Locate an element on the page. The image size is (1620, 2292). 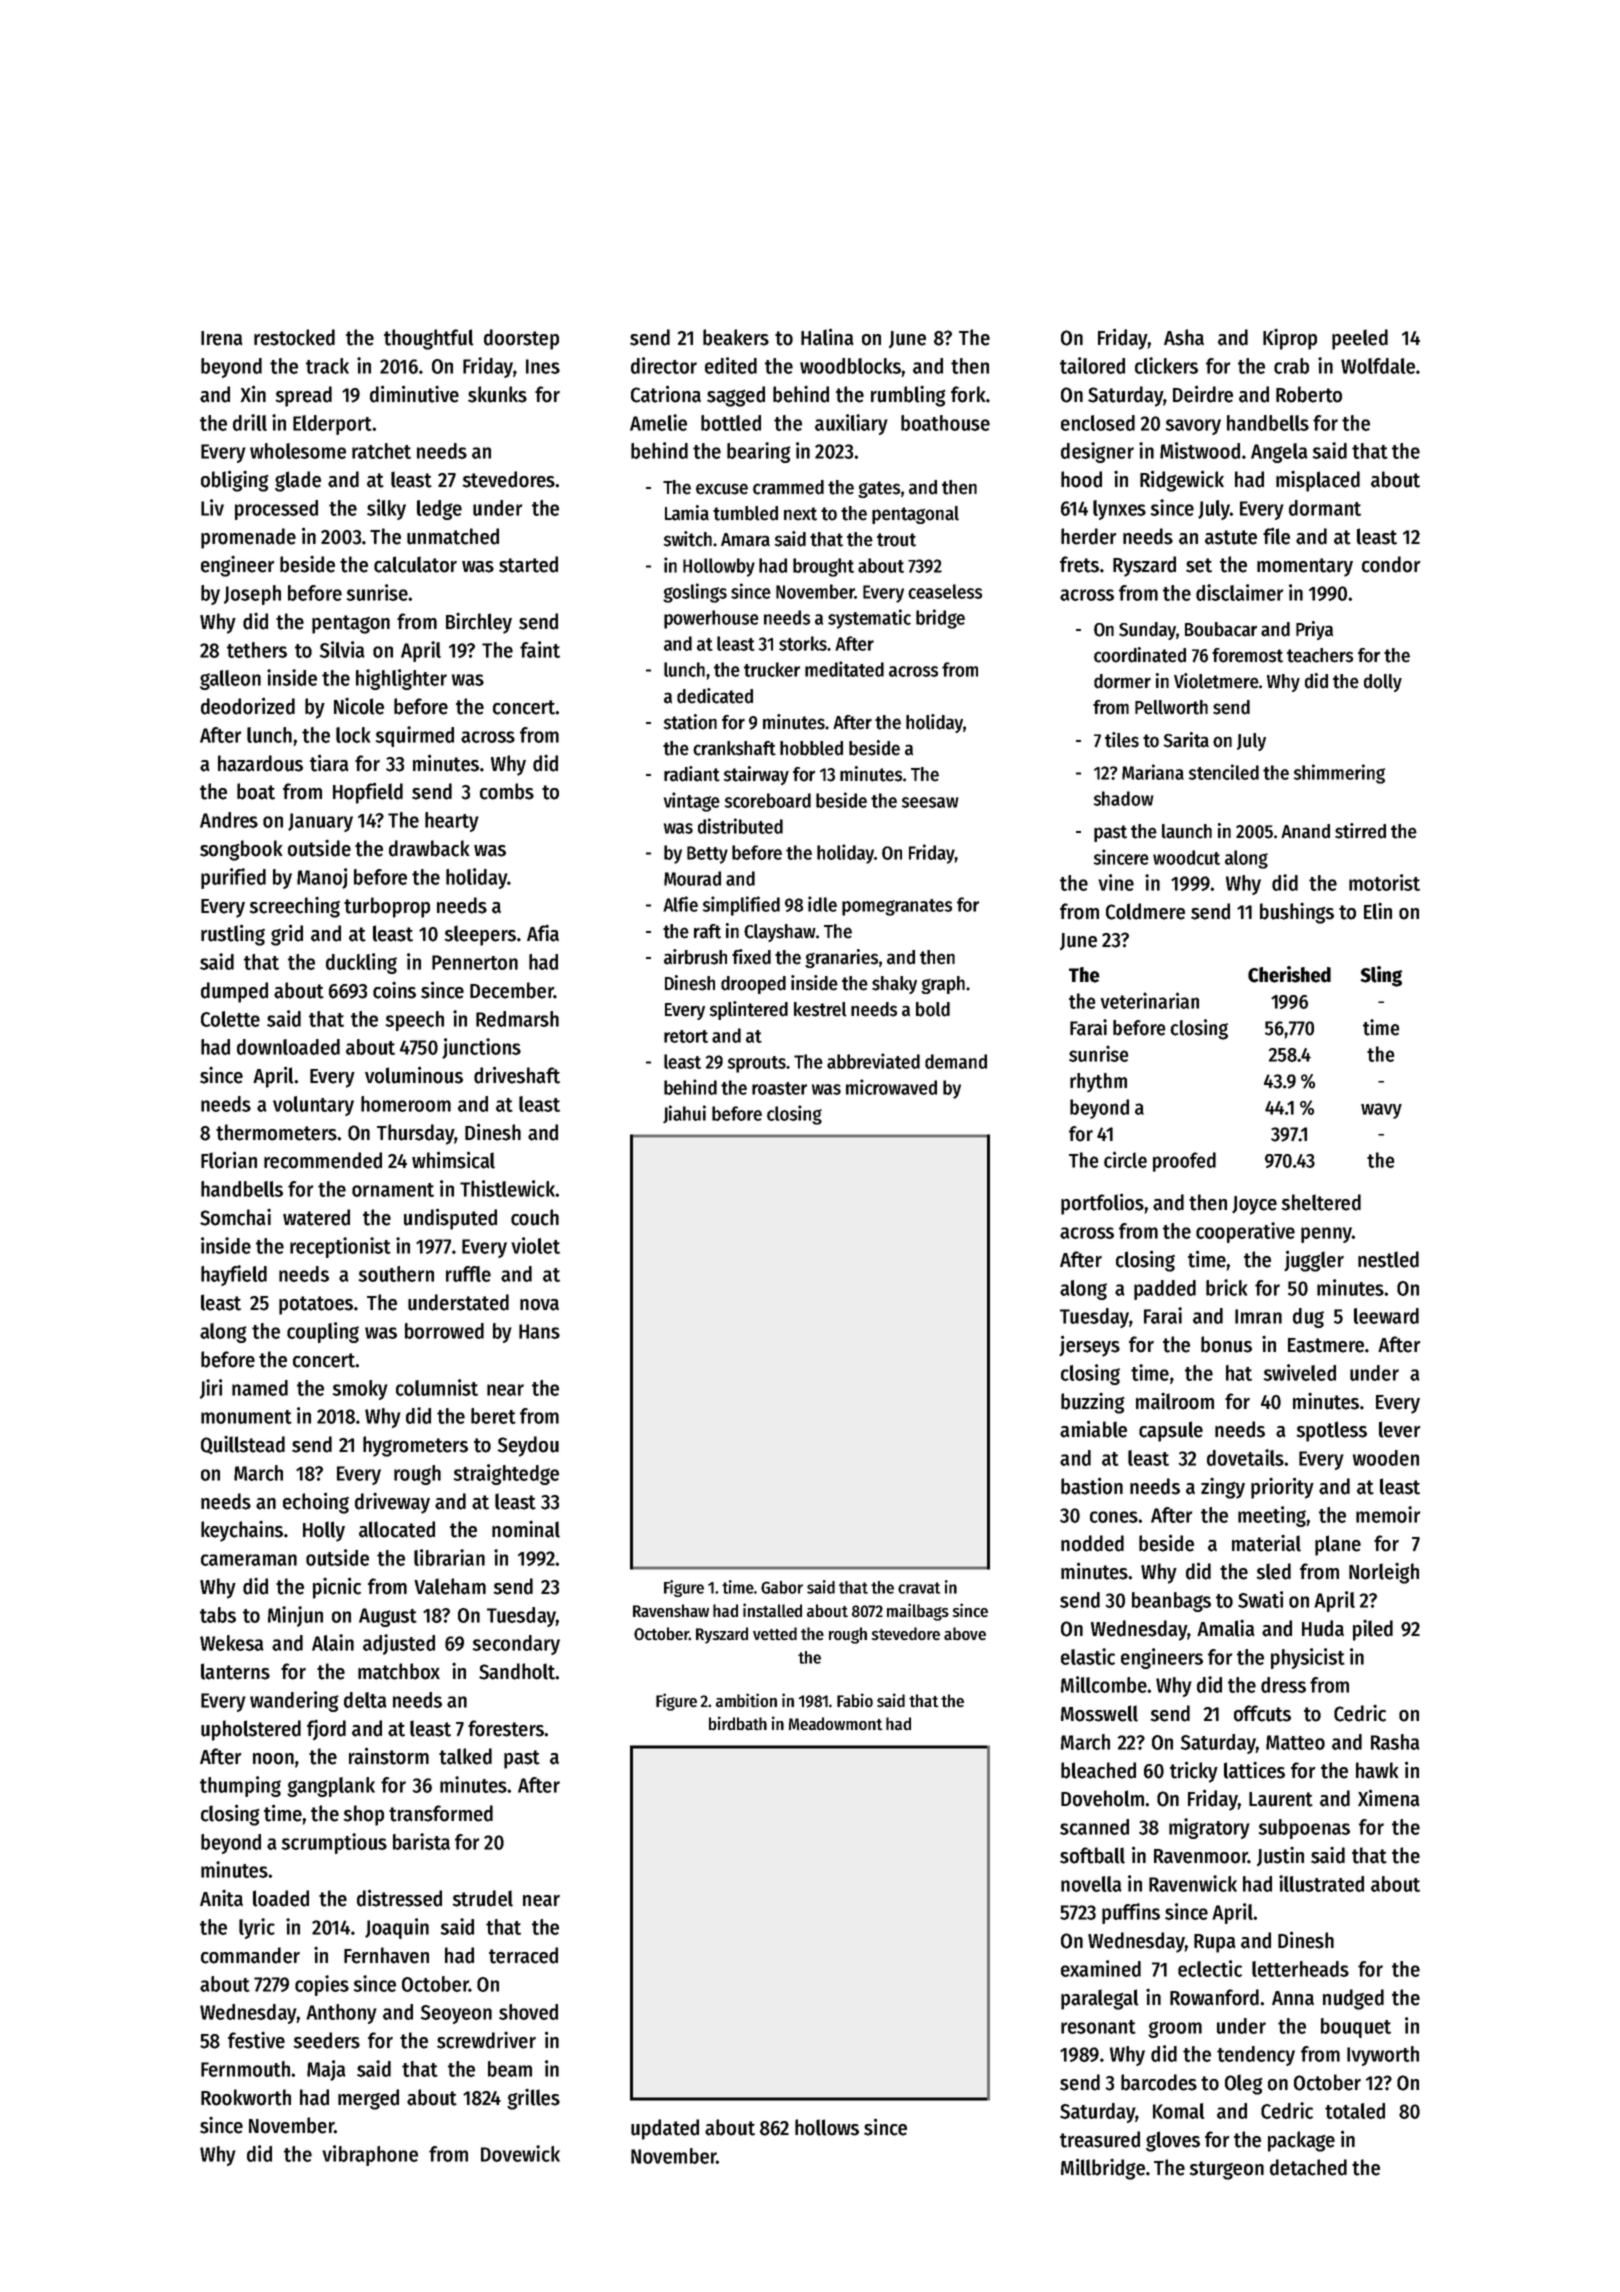
jerseys is located at coordinates (1089, 1346).
